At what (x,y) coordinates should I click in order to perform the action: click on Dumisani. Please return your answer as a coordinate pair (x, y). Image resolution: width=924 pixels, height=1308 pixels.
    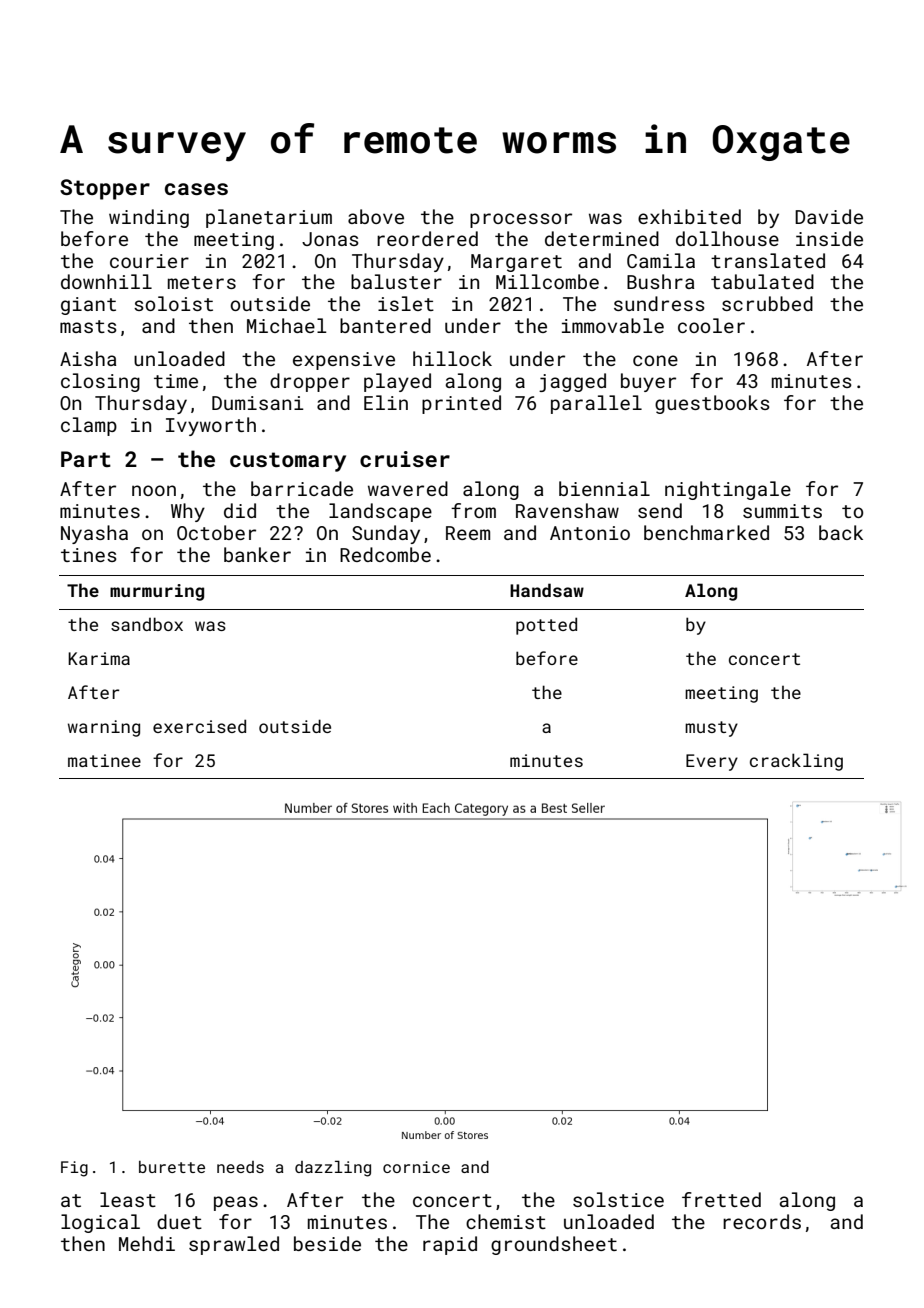
    Looking at the image, I should click on (258, 403).
